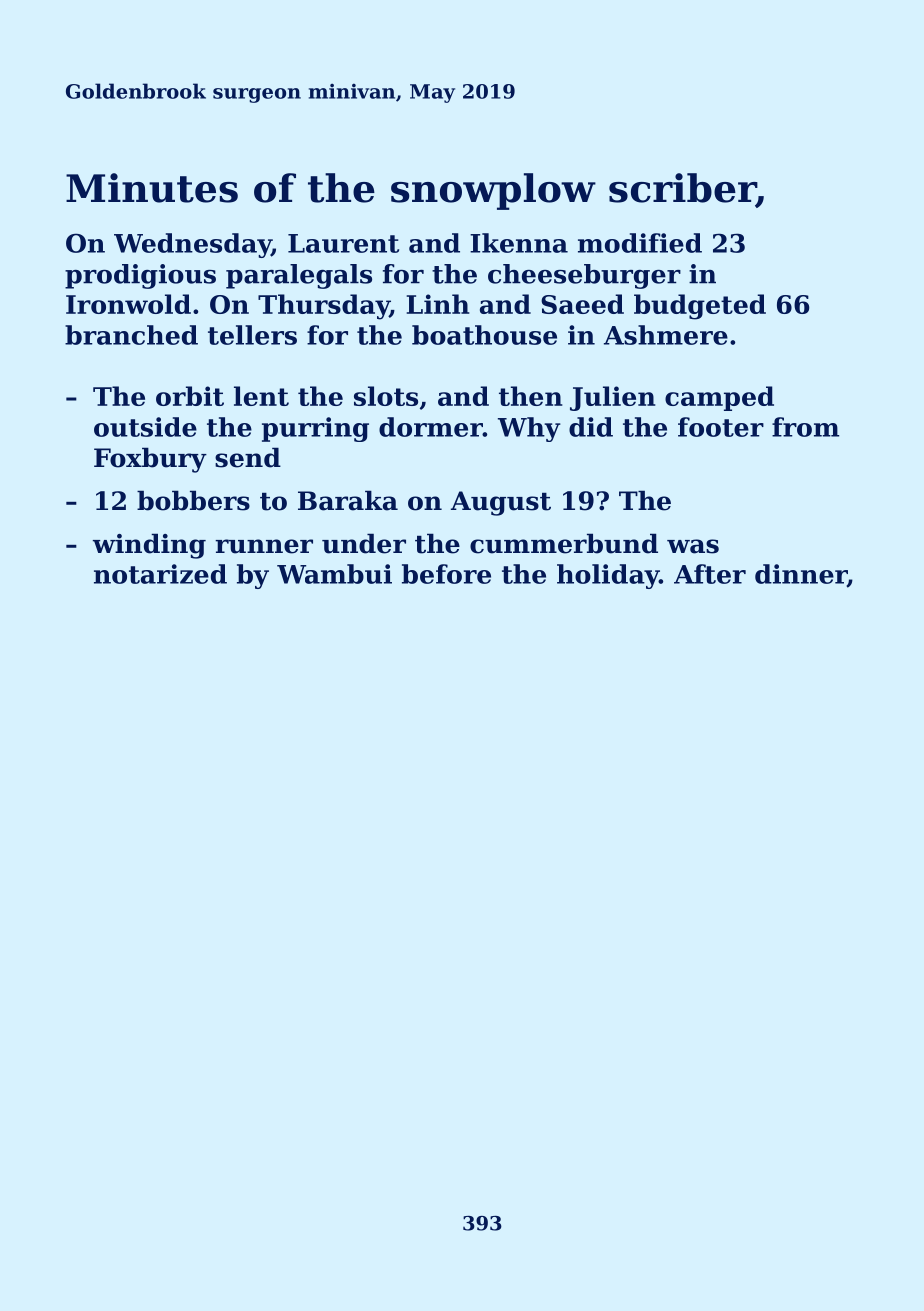 The image size is (924, 1311). I want to click on camped, so click(719, 398).
